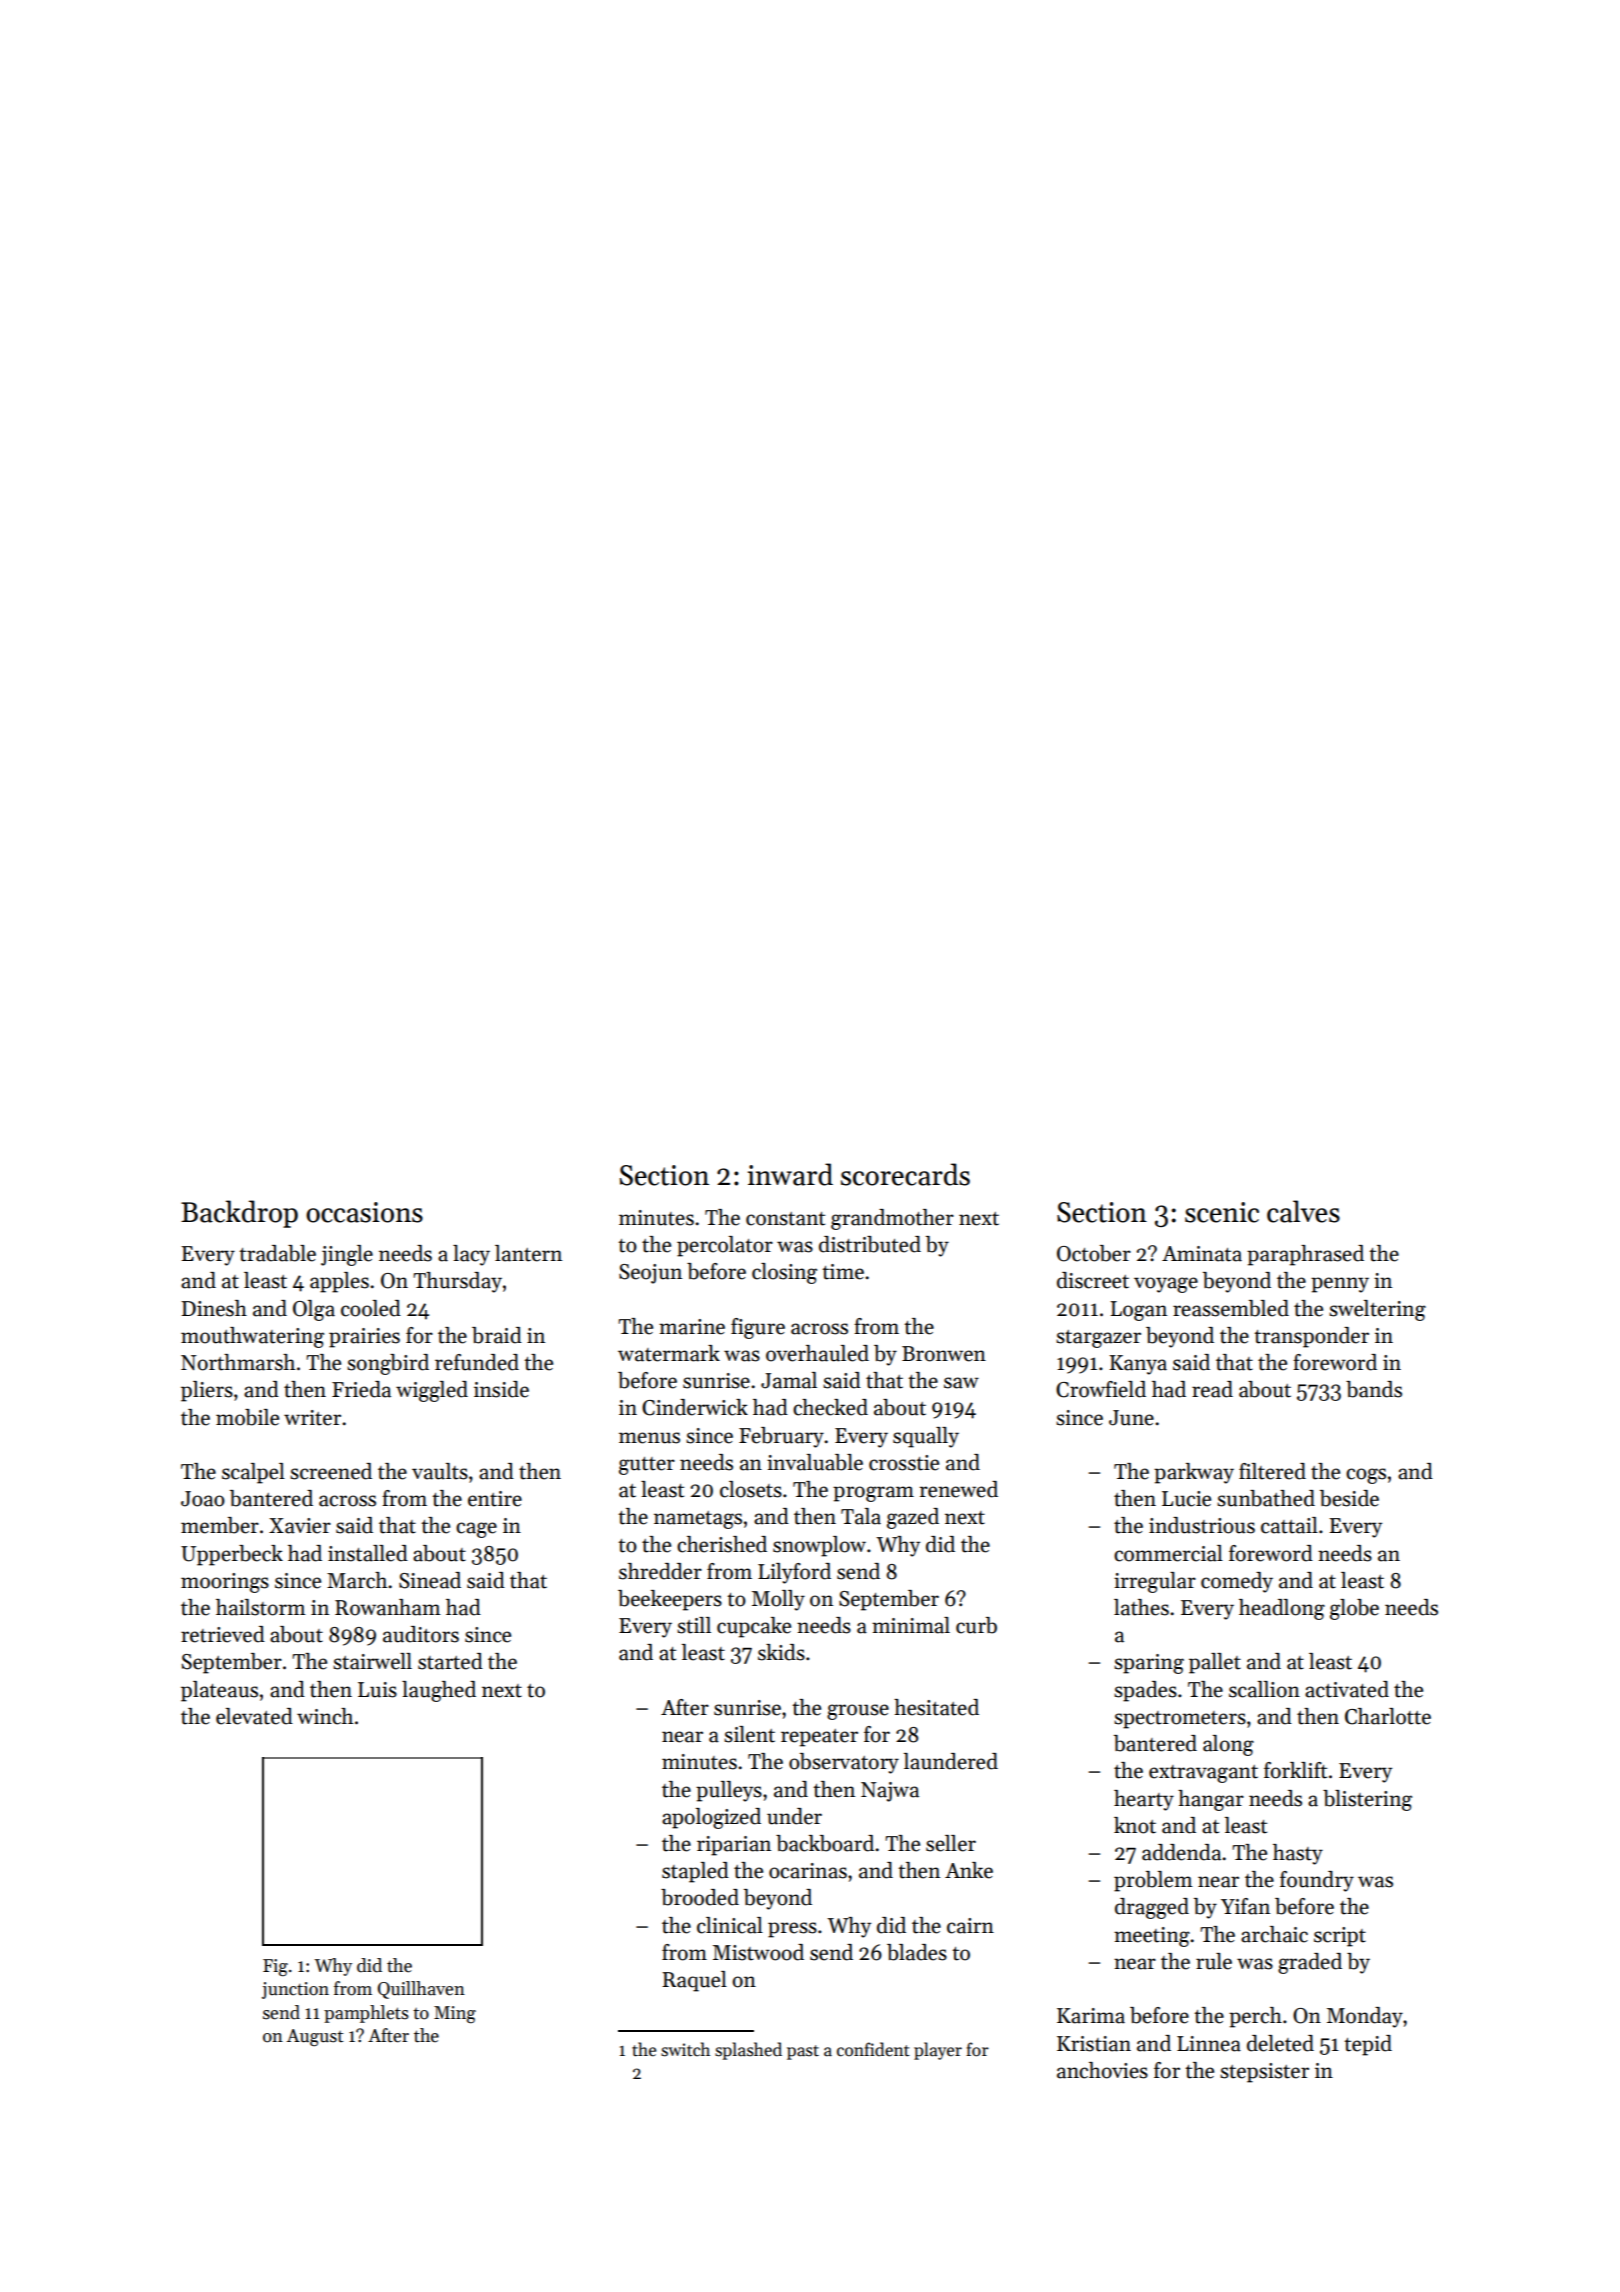  What do you see at coordinates (936, 1707) in the image?
I see `hesitated` at bounding box center [936, 1707].
